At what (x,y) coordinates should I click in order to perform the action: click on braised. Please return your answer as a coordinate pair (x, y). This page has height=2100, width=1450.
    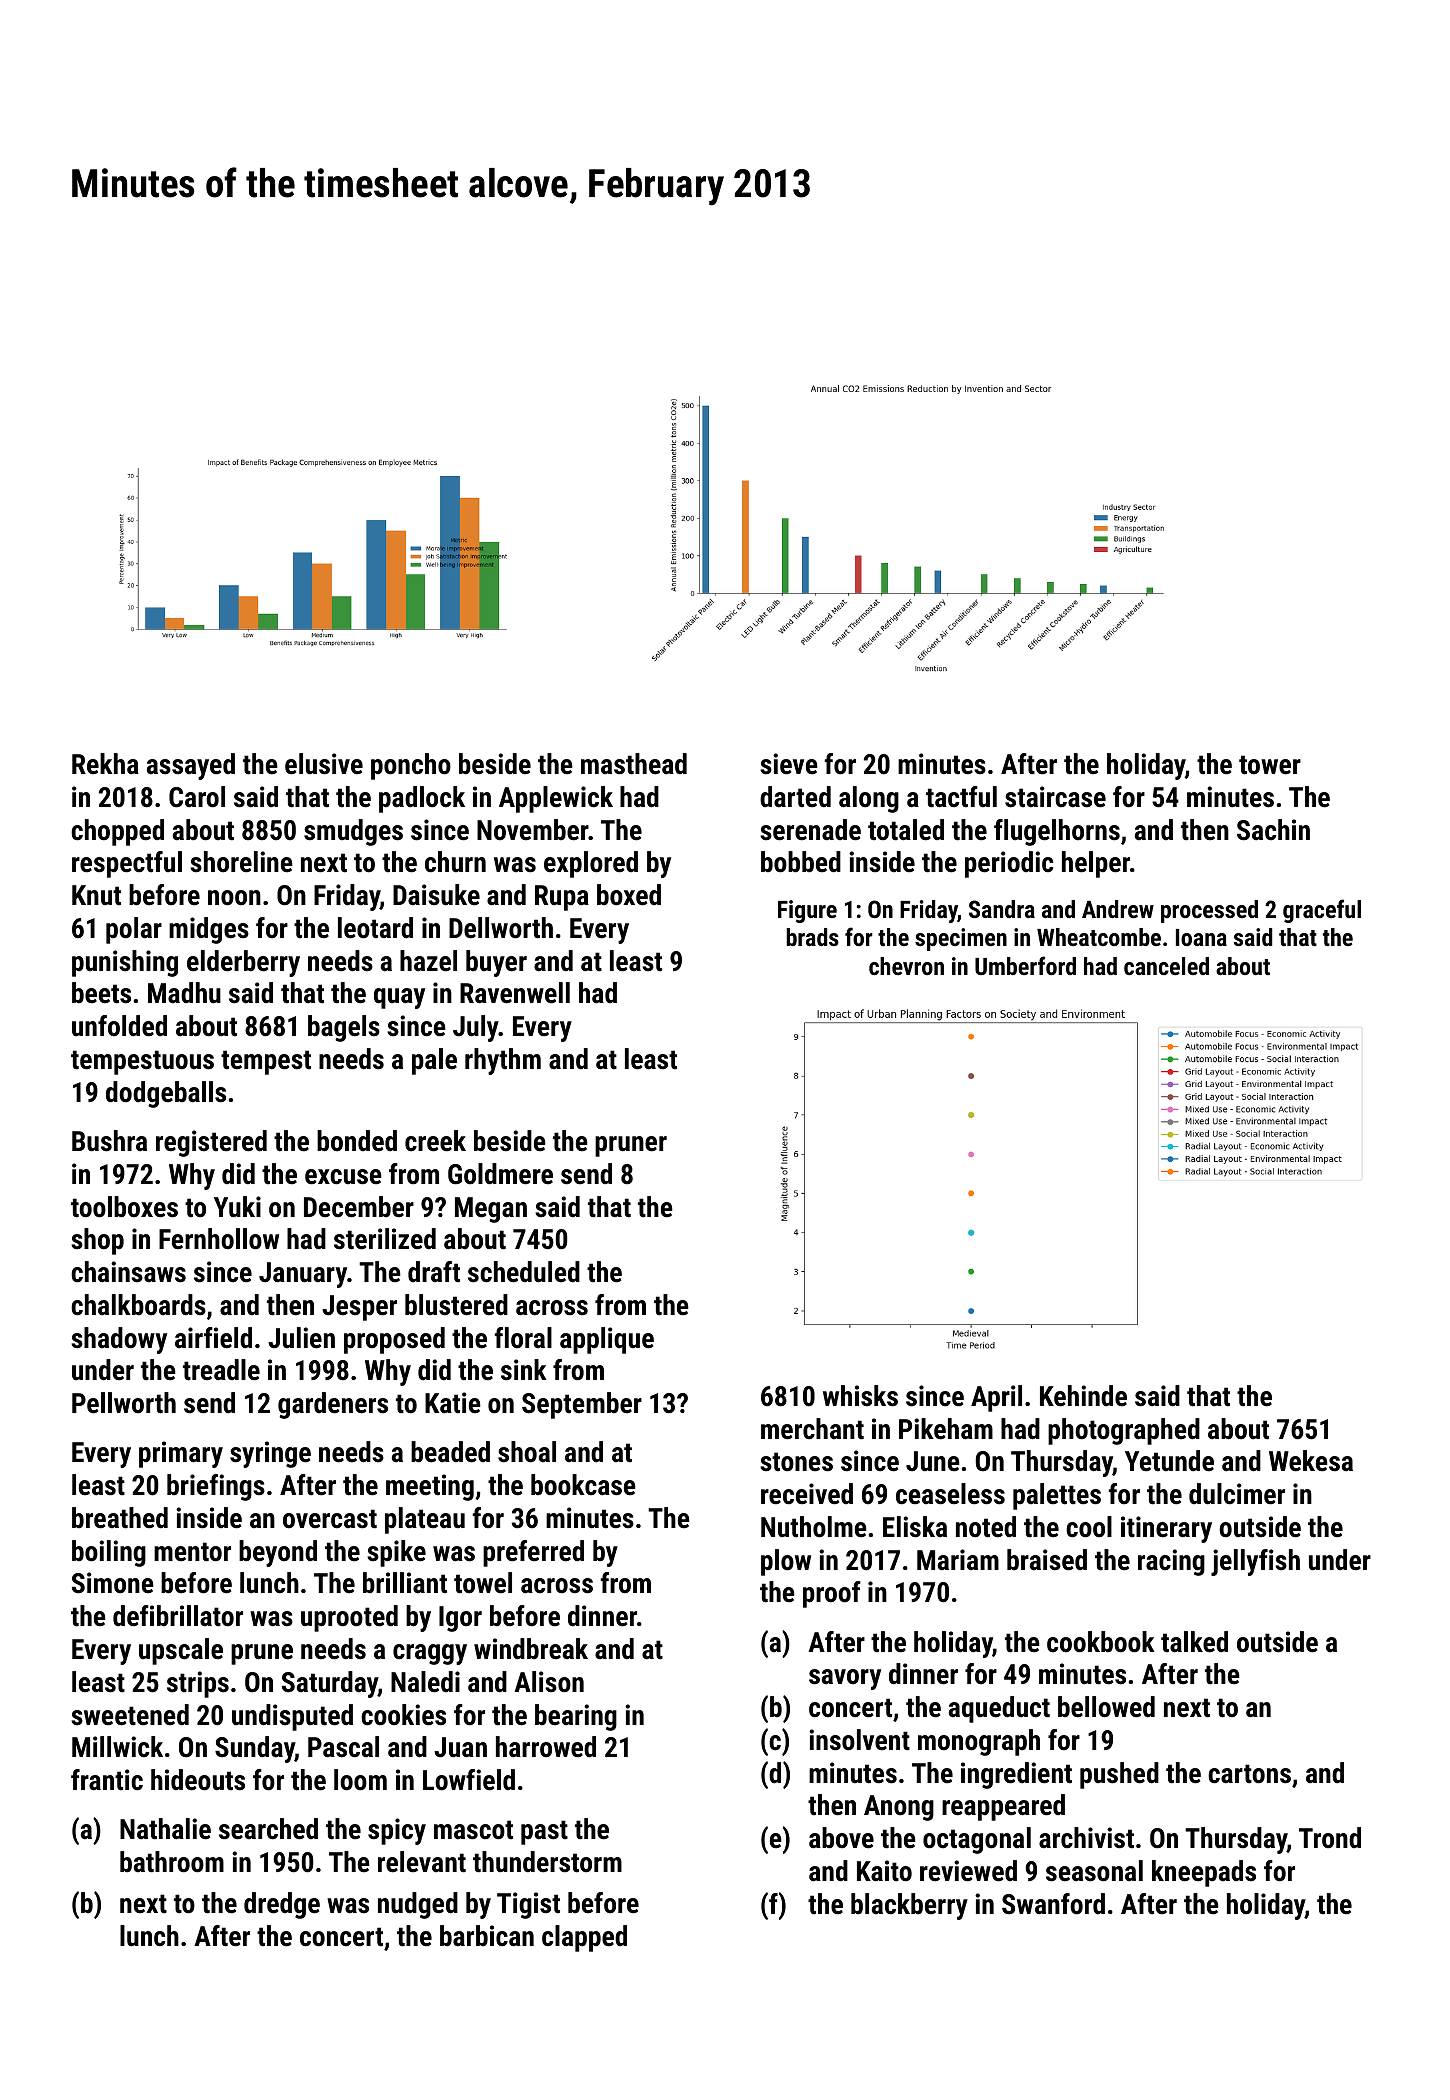
    Looking at the image, I should click on (1047, 1560).
